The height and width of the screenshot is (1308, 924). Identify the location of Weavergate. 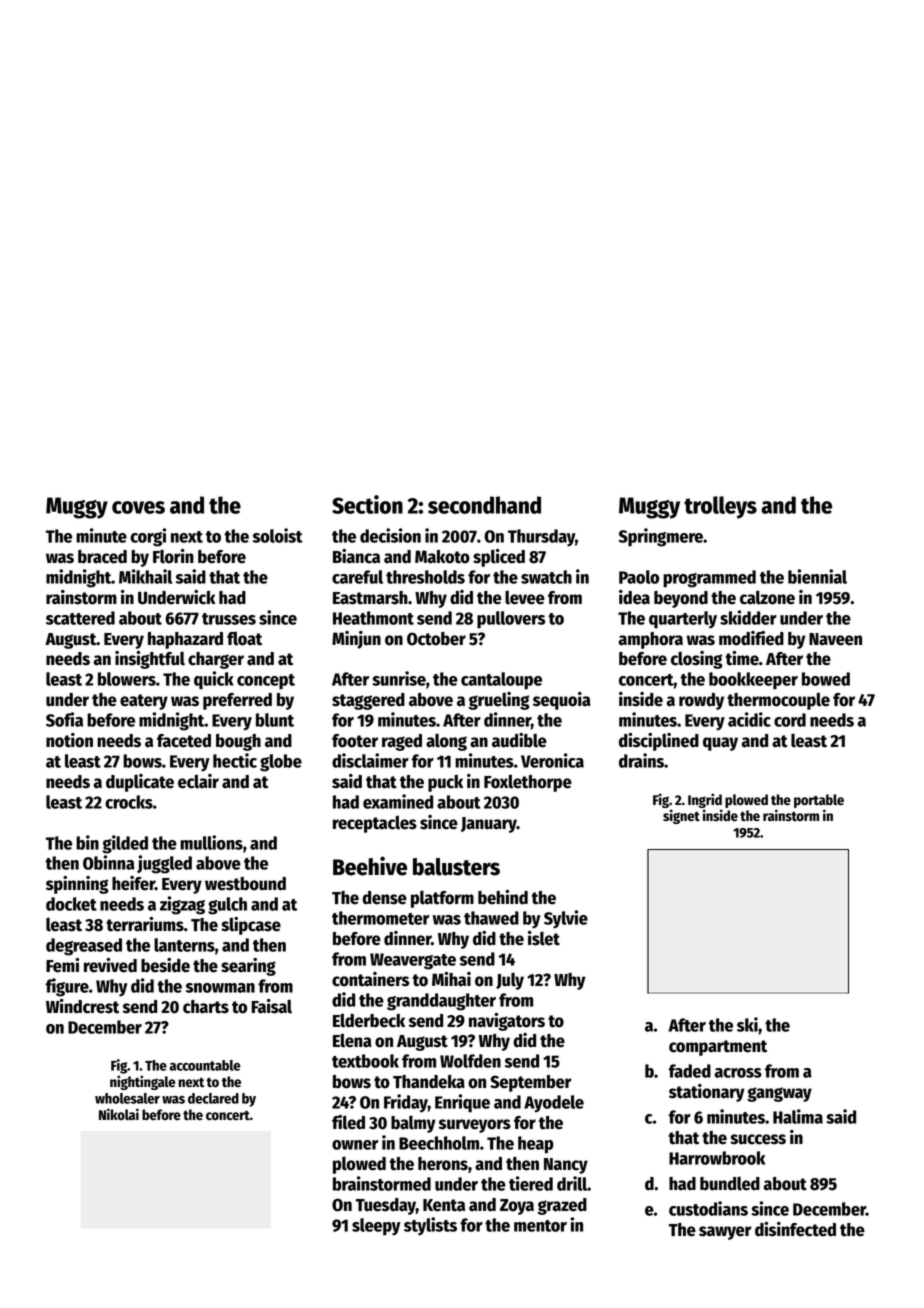
(413, 961).
